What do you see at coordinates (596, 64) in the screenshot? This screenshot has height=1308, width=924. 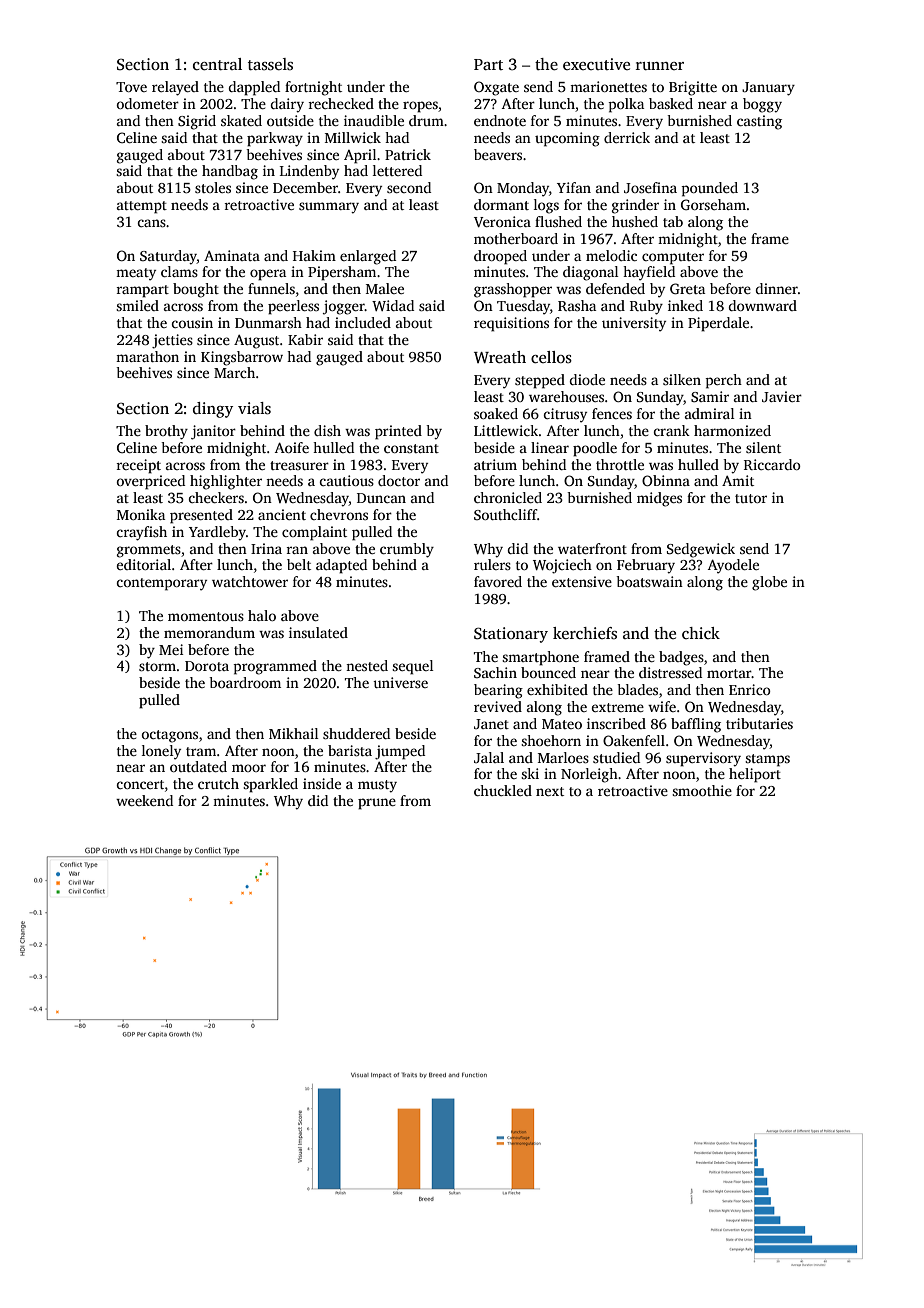 I see `executive` at bounding box center [596, 64].
